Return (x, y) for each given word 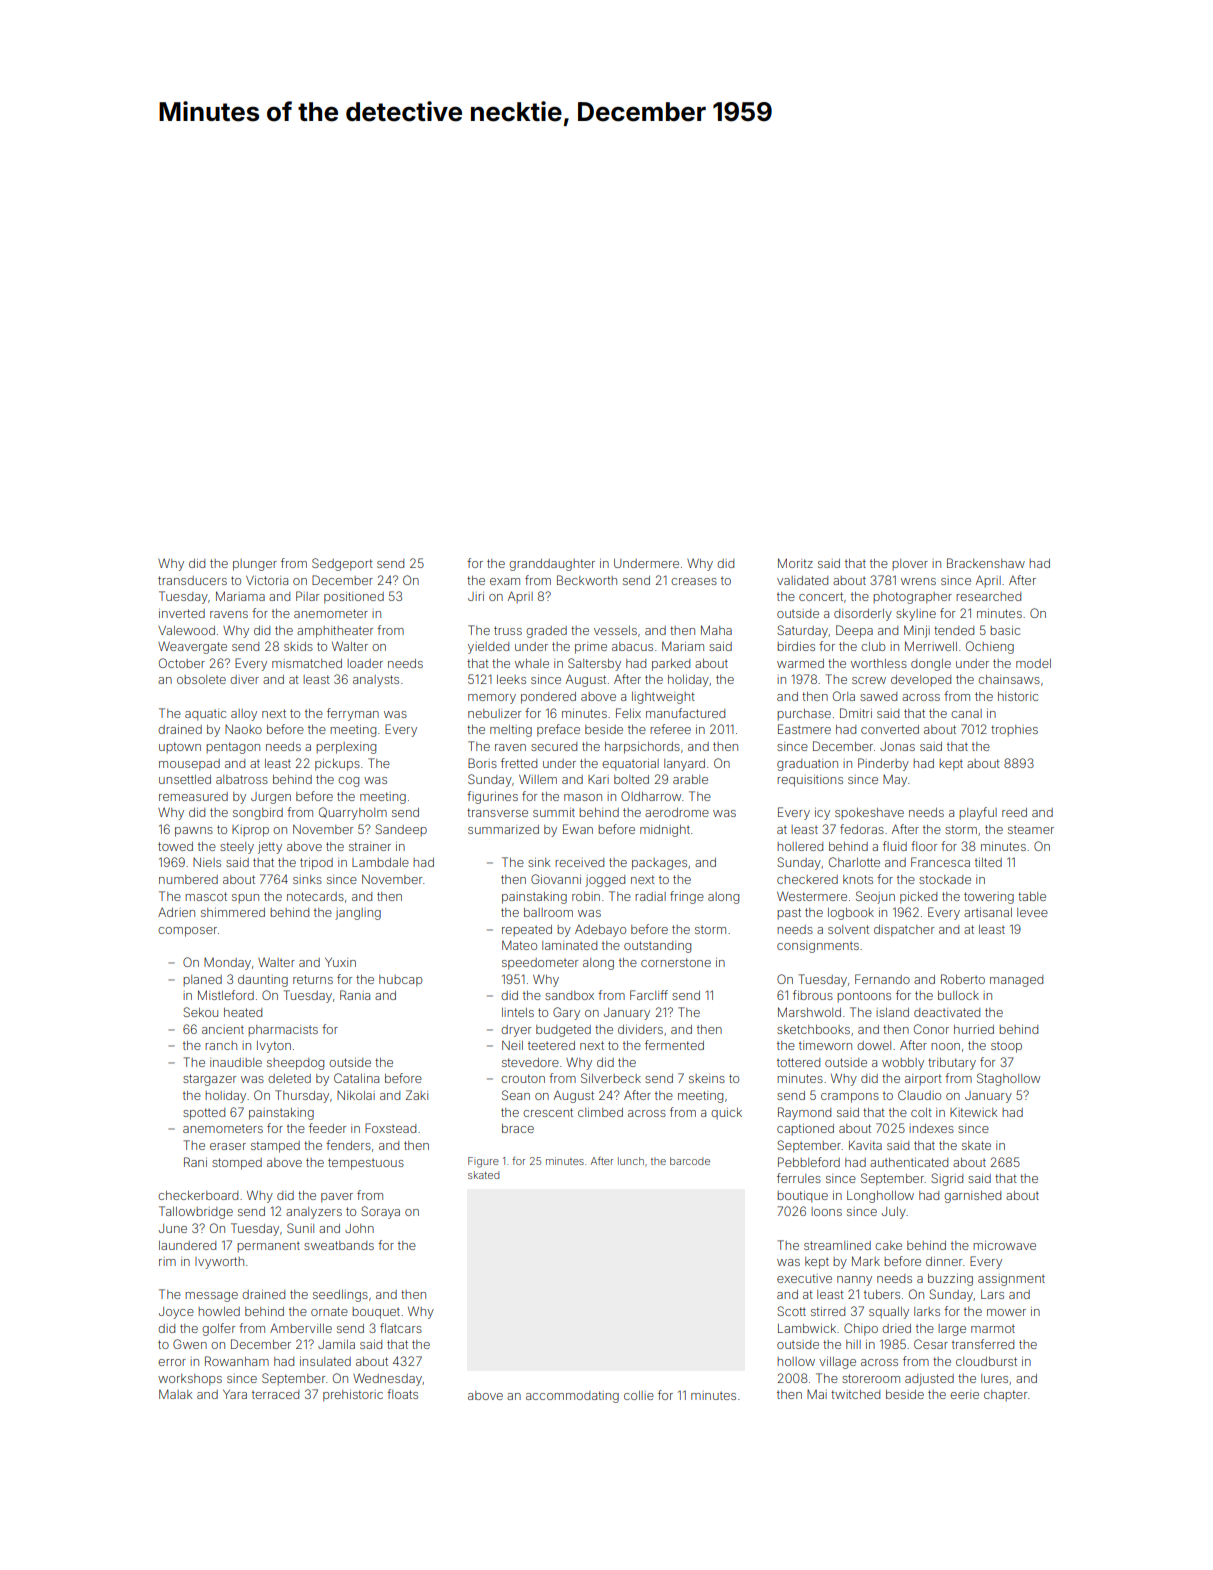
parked (671, 665)
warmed (800, 663)
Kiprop (250, 830)
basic (1005, 630)
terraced (275, 1394)
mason (583, 797)
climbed (600, 1112)
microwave (1004, 1245)
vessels (615, 630)
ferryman (353, 714)
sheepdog (295, 1064)
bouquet (376, 1313)
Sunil (300, 1228)
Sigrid (947, 1179)
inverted (182, 613)
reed (1014, 812)
